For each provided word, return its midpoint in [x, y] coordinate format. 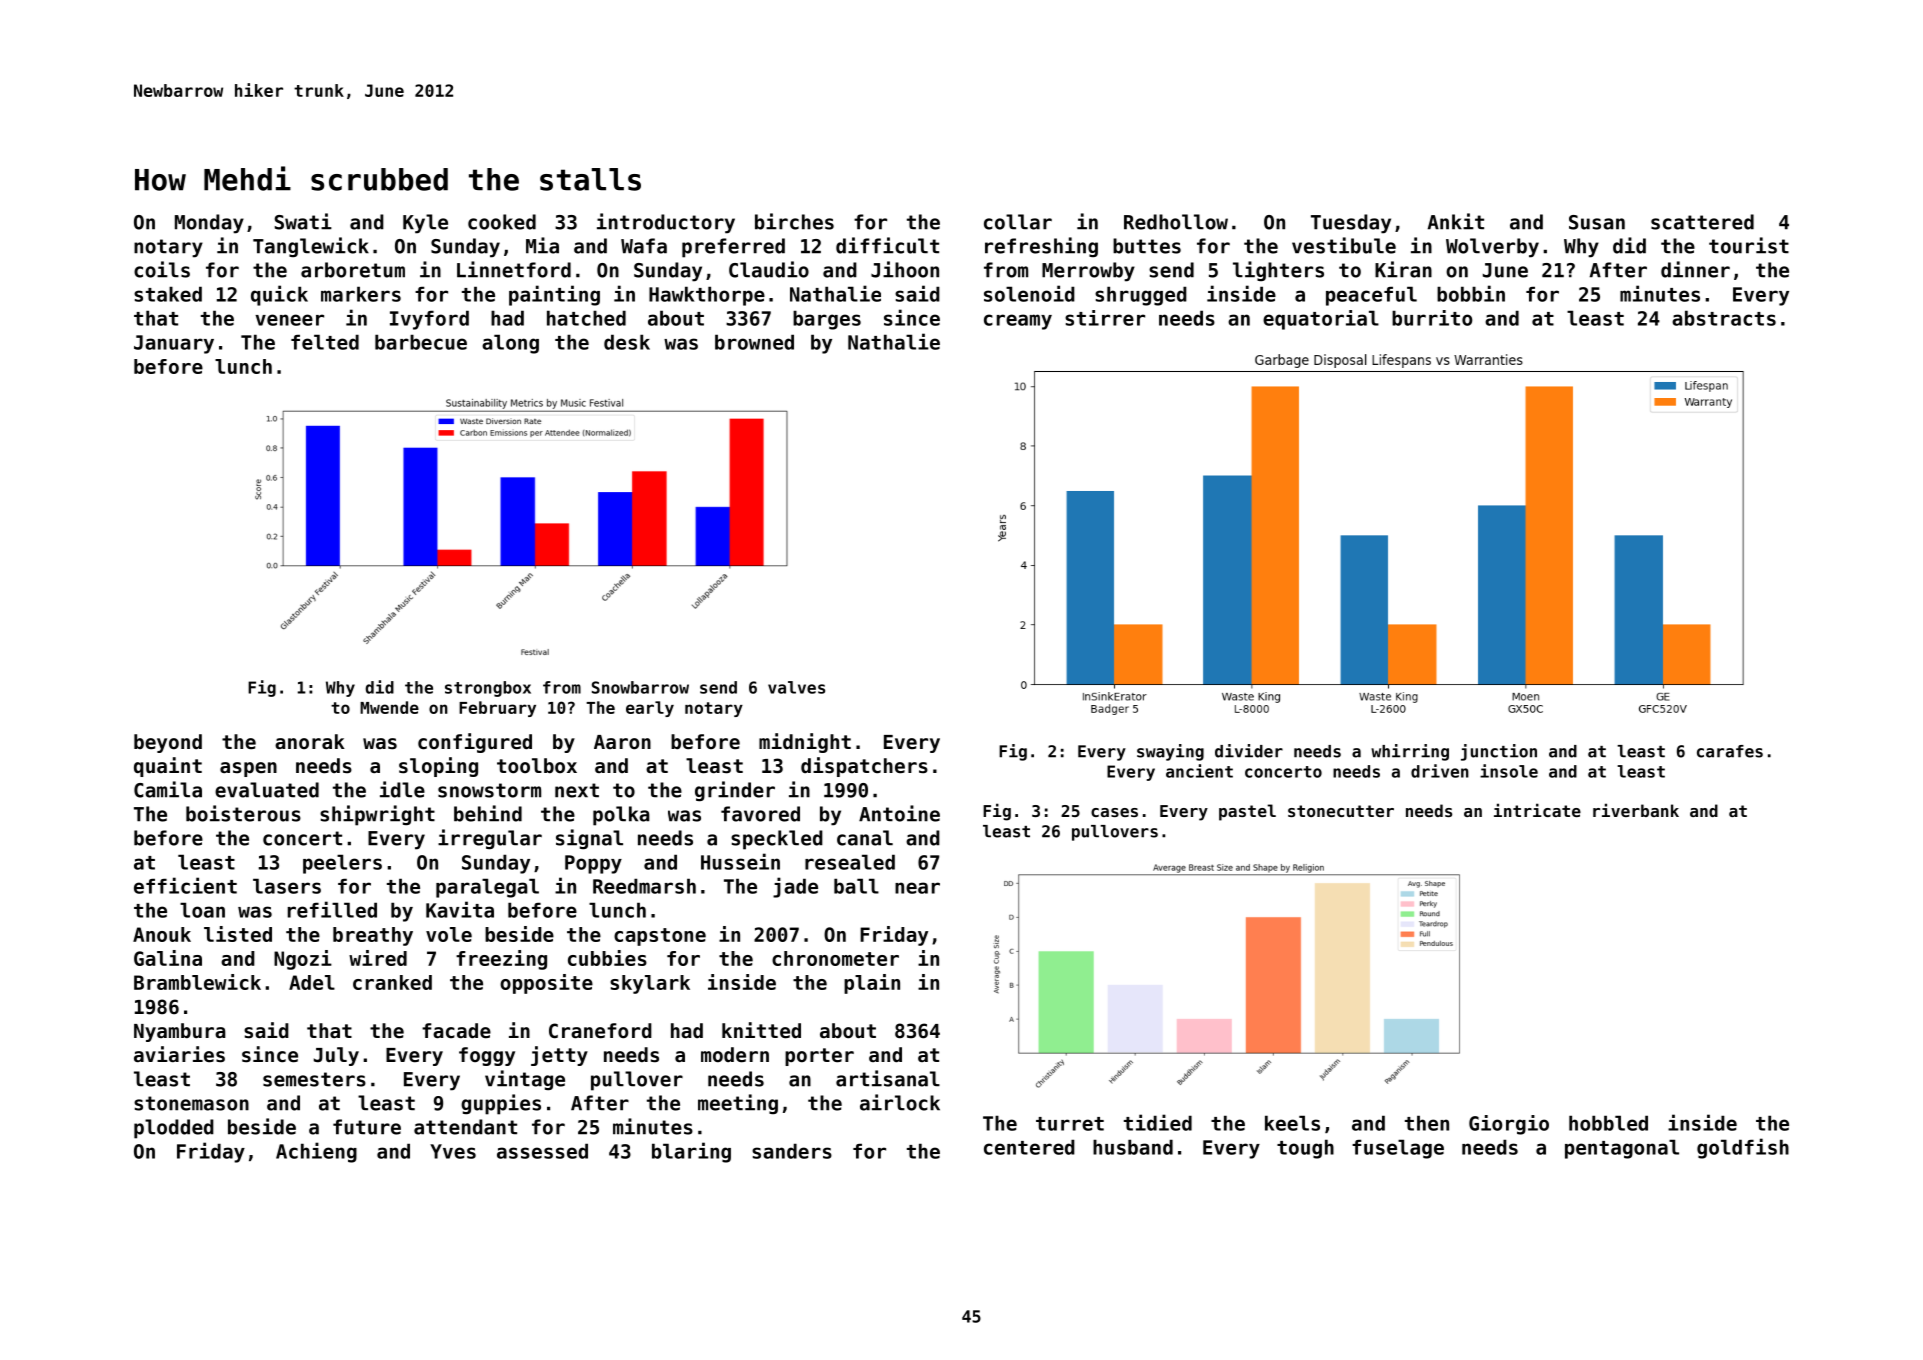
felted [325, 342]
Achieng [316, 1152]
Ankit [1456, 221]
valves [796, 687]
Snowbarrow [640, 687]
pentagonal [1622, 1149]
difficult [887, 245]
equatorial [1321, 320]
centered [1029, 1147]
